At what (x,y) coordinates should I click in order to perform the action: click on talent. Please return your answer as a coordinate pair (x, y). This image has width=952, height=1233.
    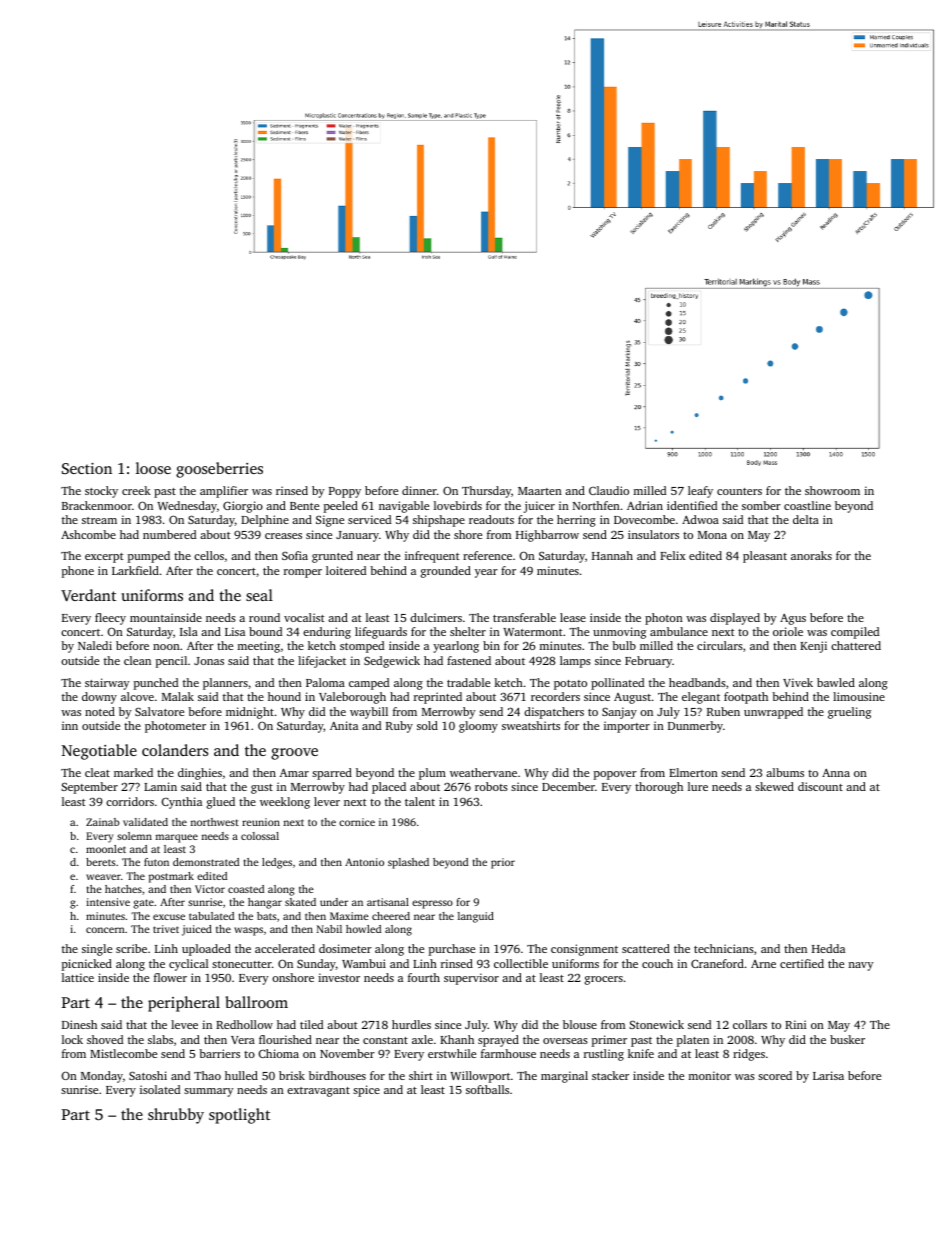
    Looking at the image, I should click on (420, 801).
